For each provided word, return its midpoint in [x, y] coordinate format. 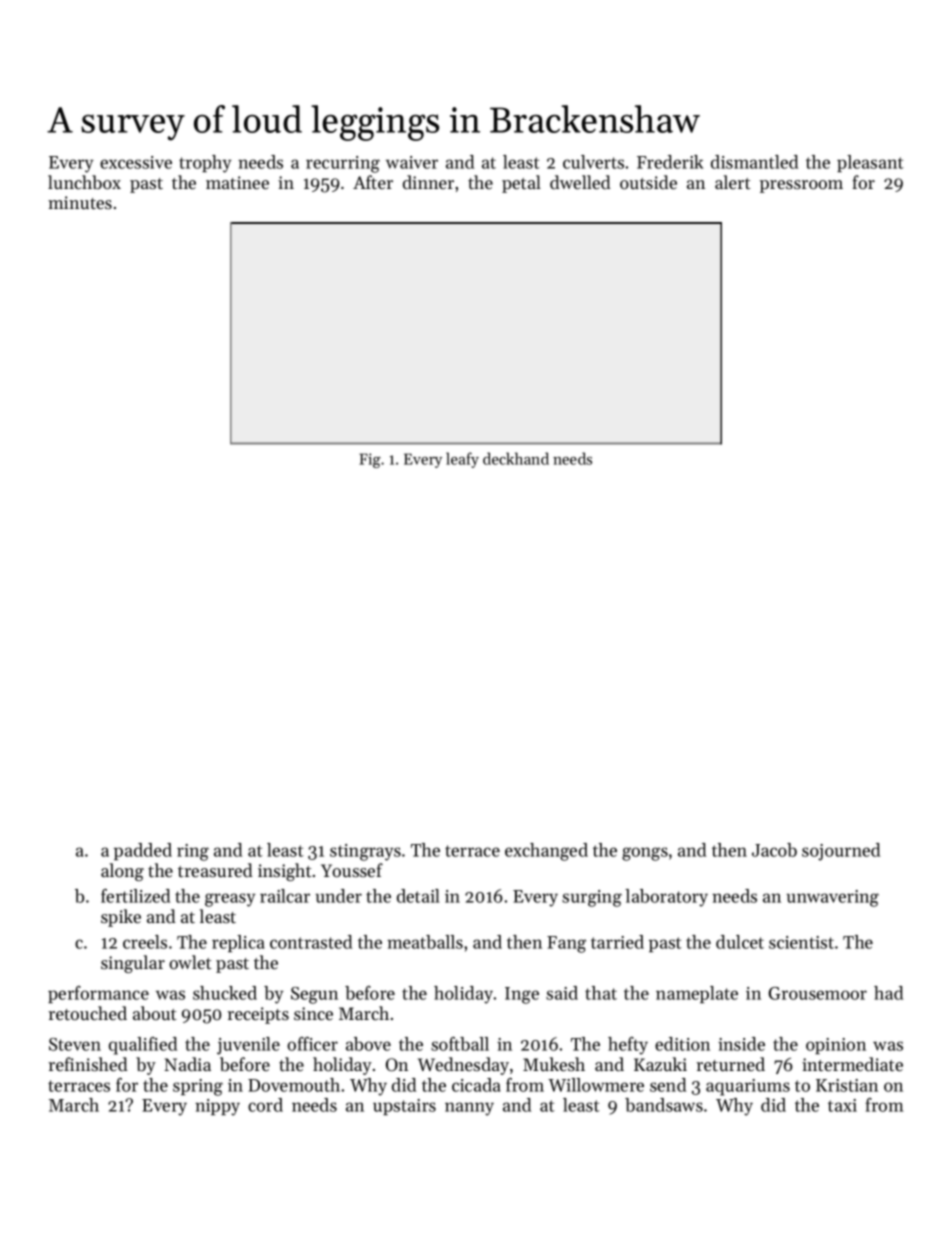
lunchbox [84, 182]
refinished [88, 1064]
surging [592, 898]
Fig [370, 460]
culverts [593, 162]
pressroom [801, 186]
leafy [462, 460]
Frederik [670, 162]
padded [143, 851]
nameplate [697, 994]
